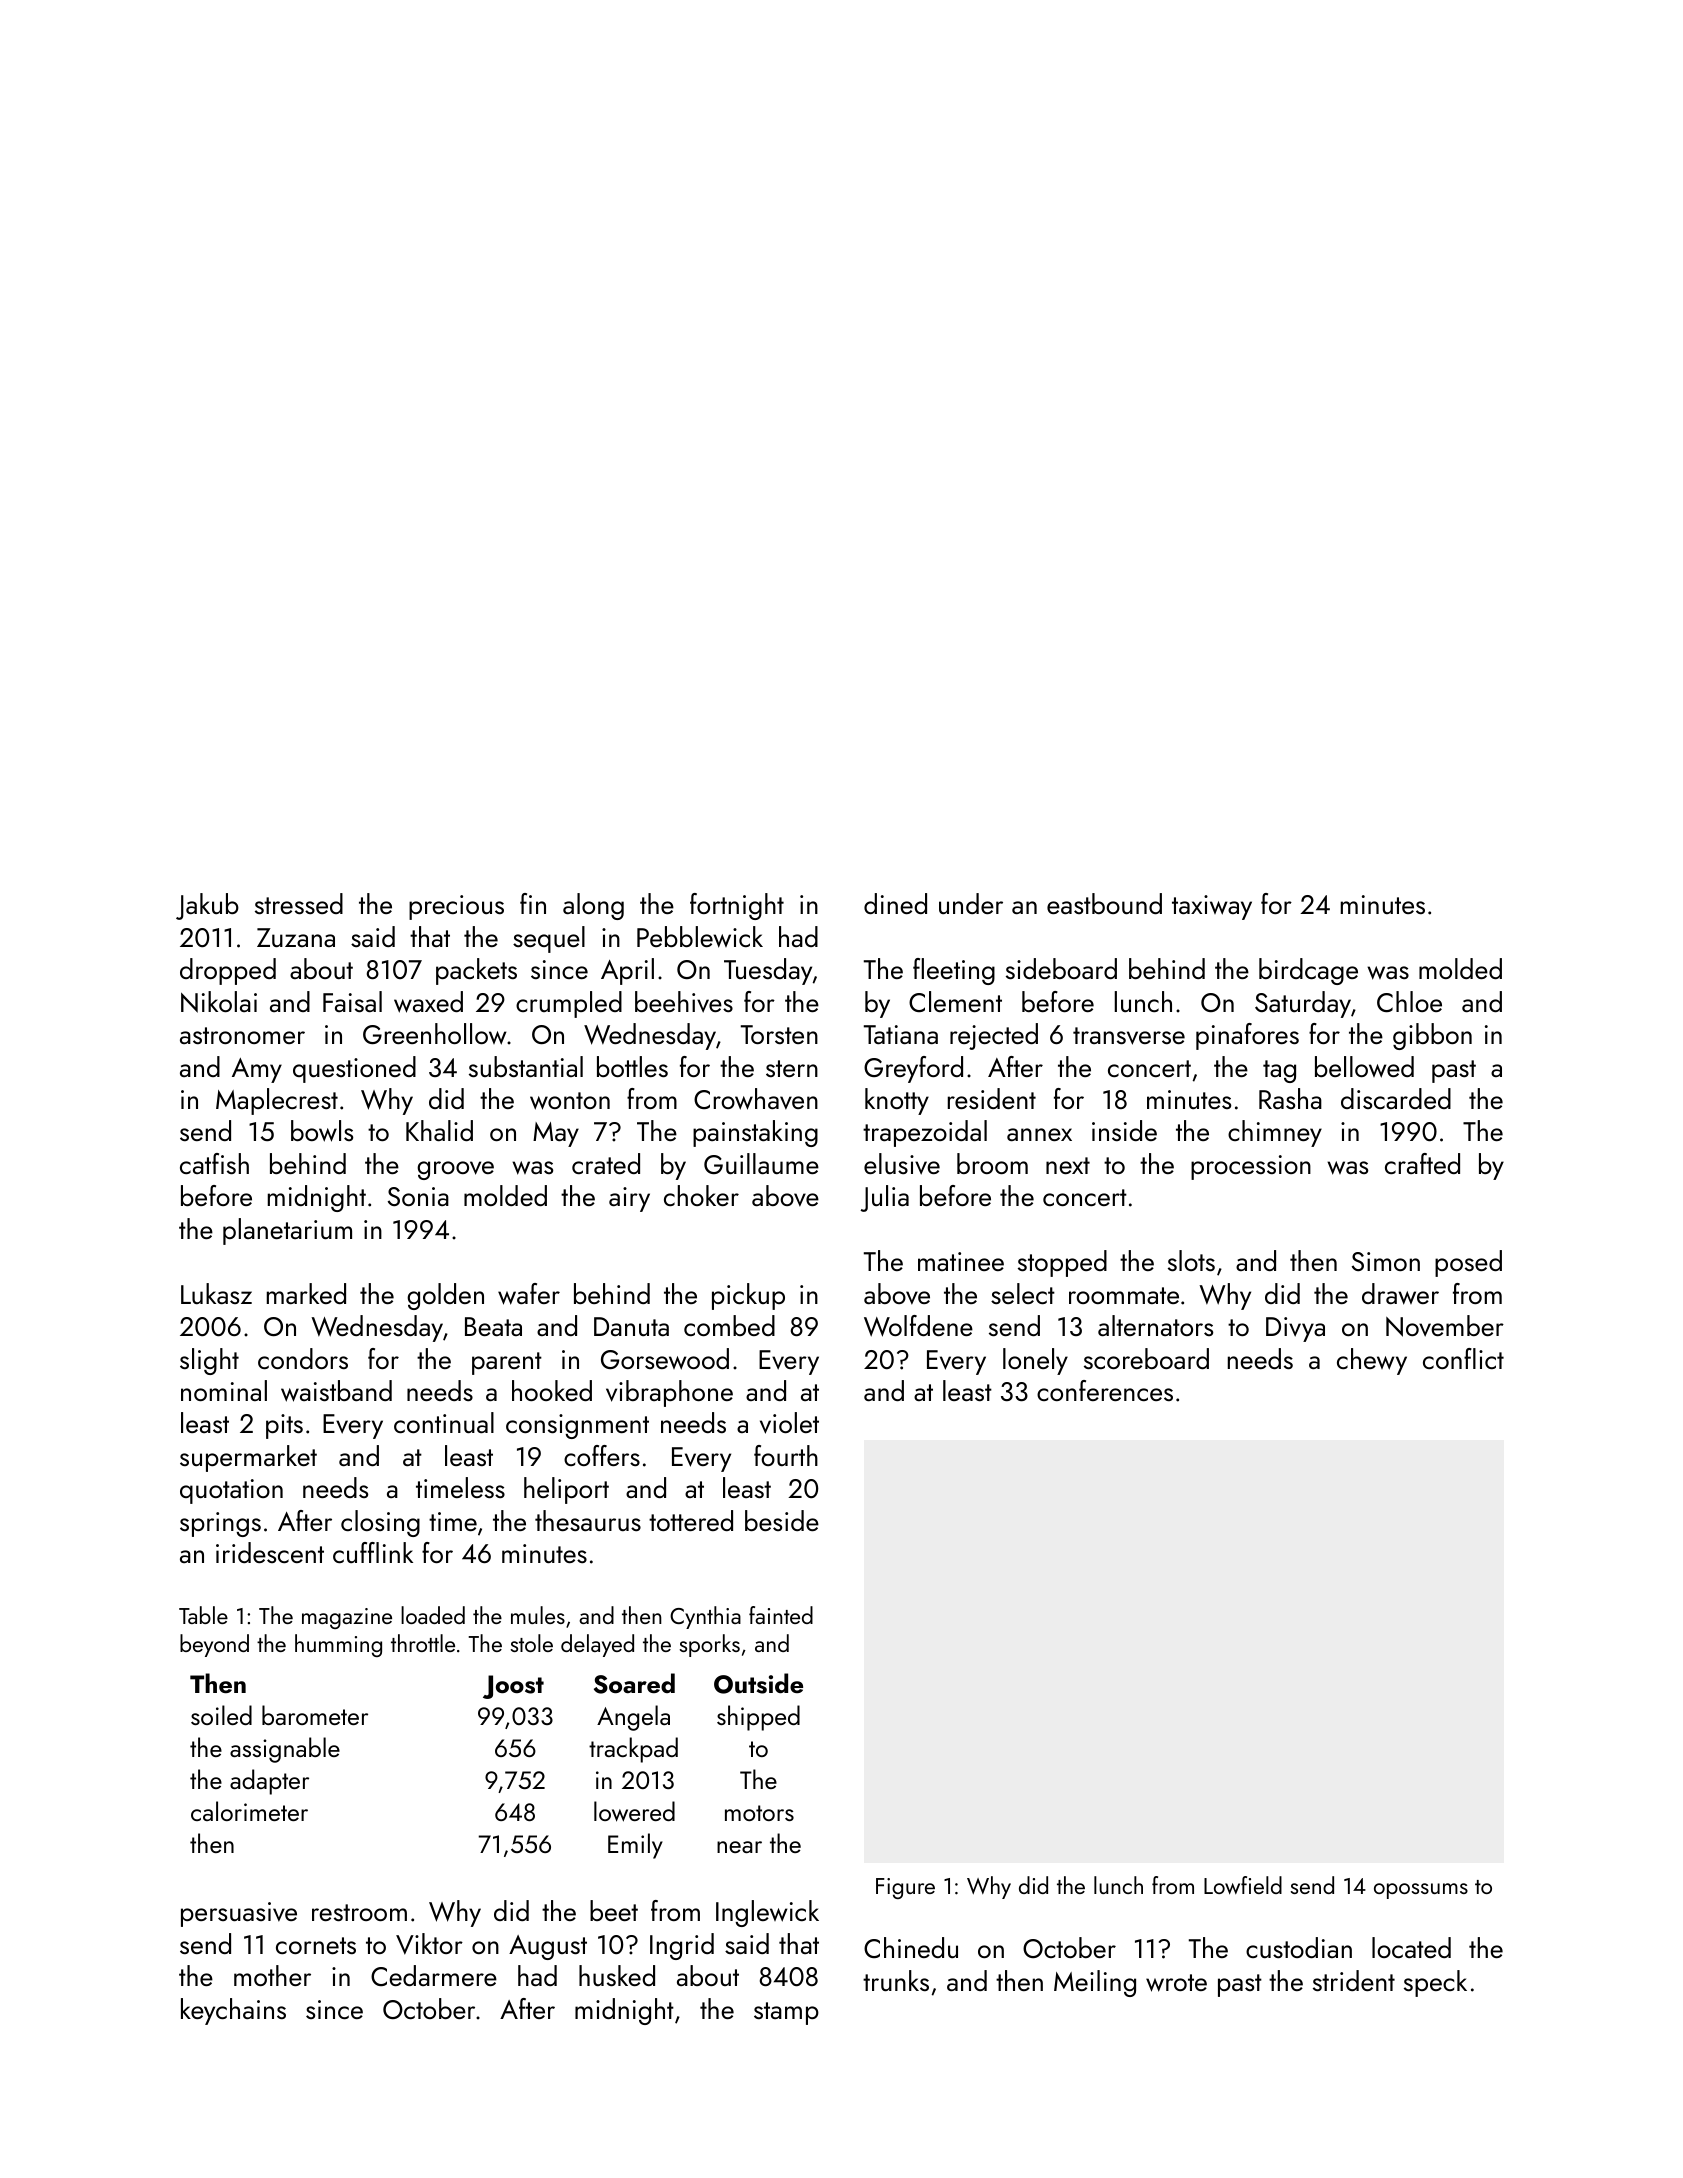 The width and height of the screenshot is (1683, 2178). I want to click on opossums, so click(1421, 1891).
